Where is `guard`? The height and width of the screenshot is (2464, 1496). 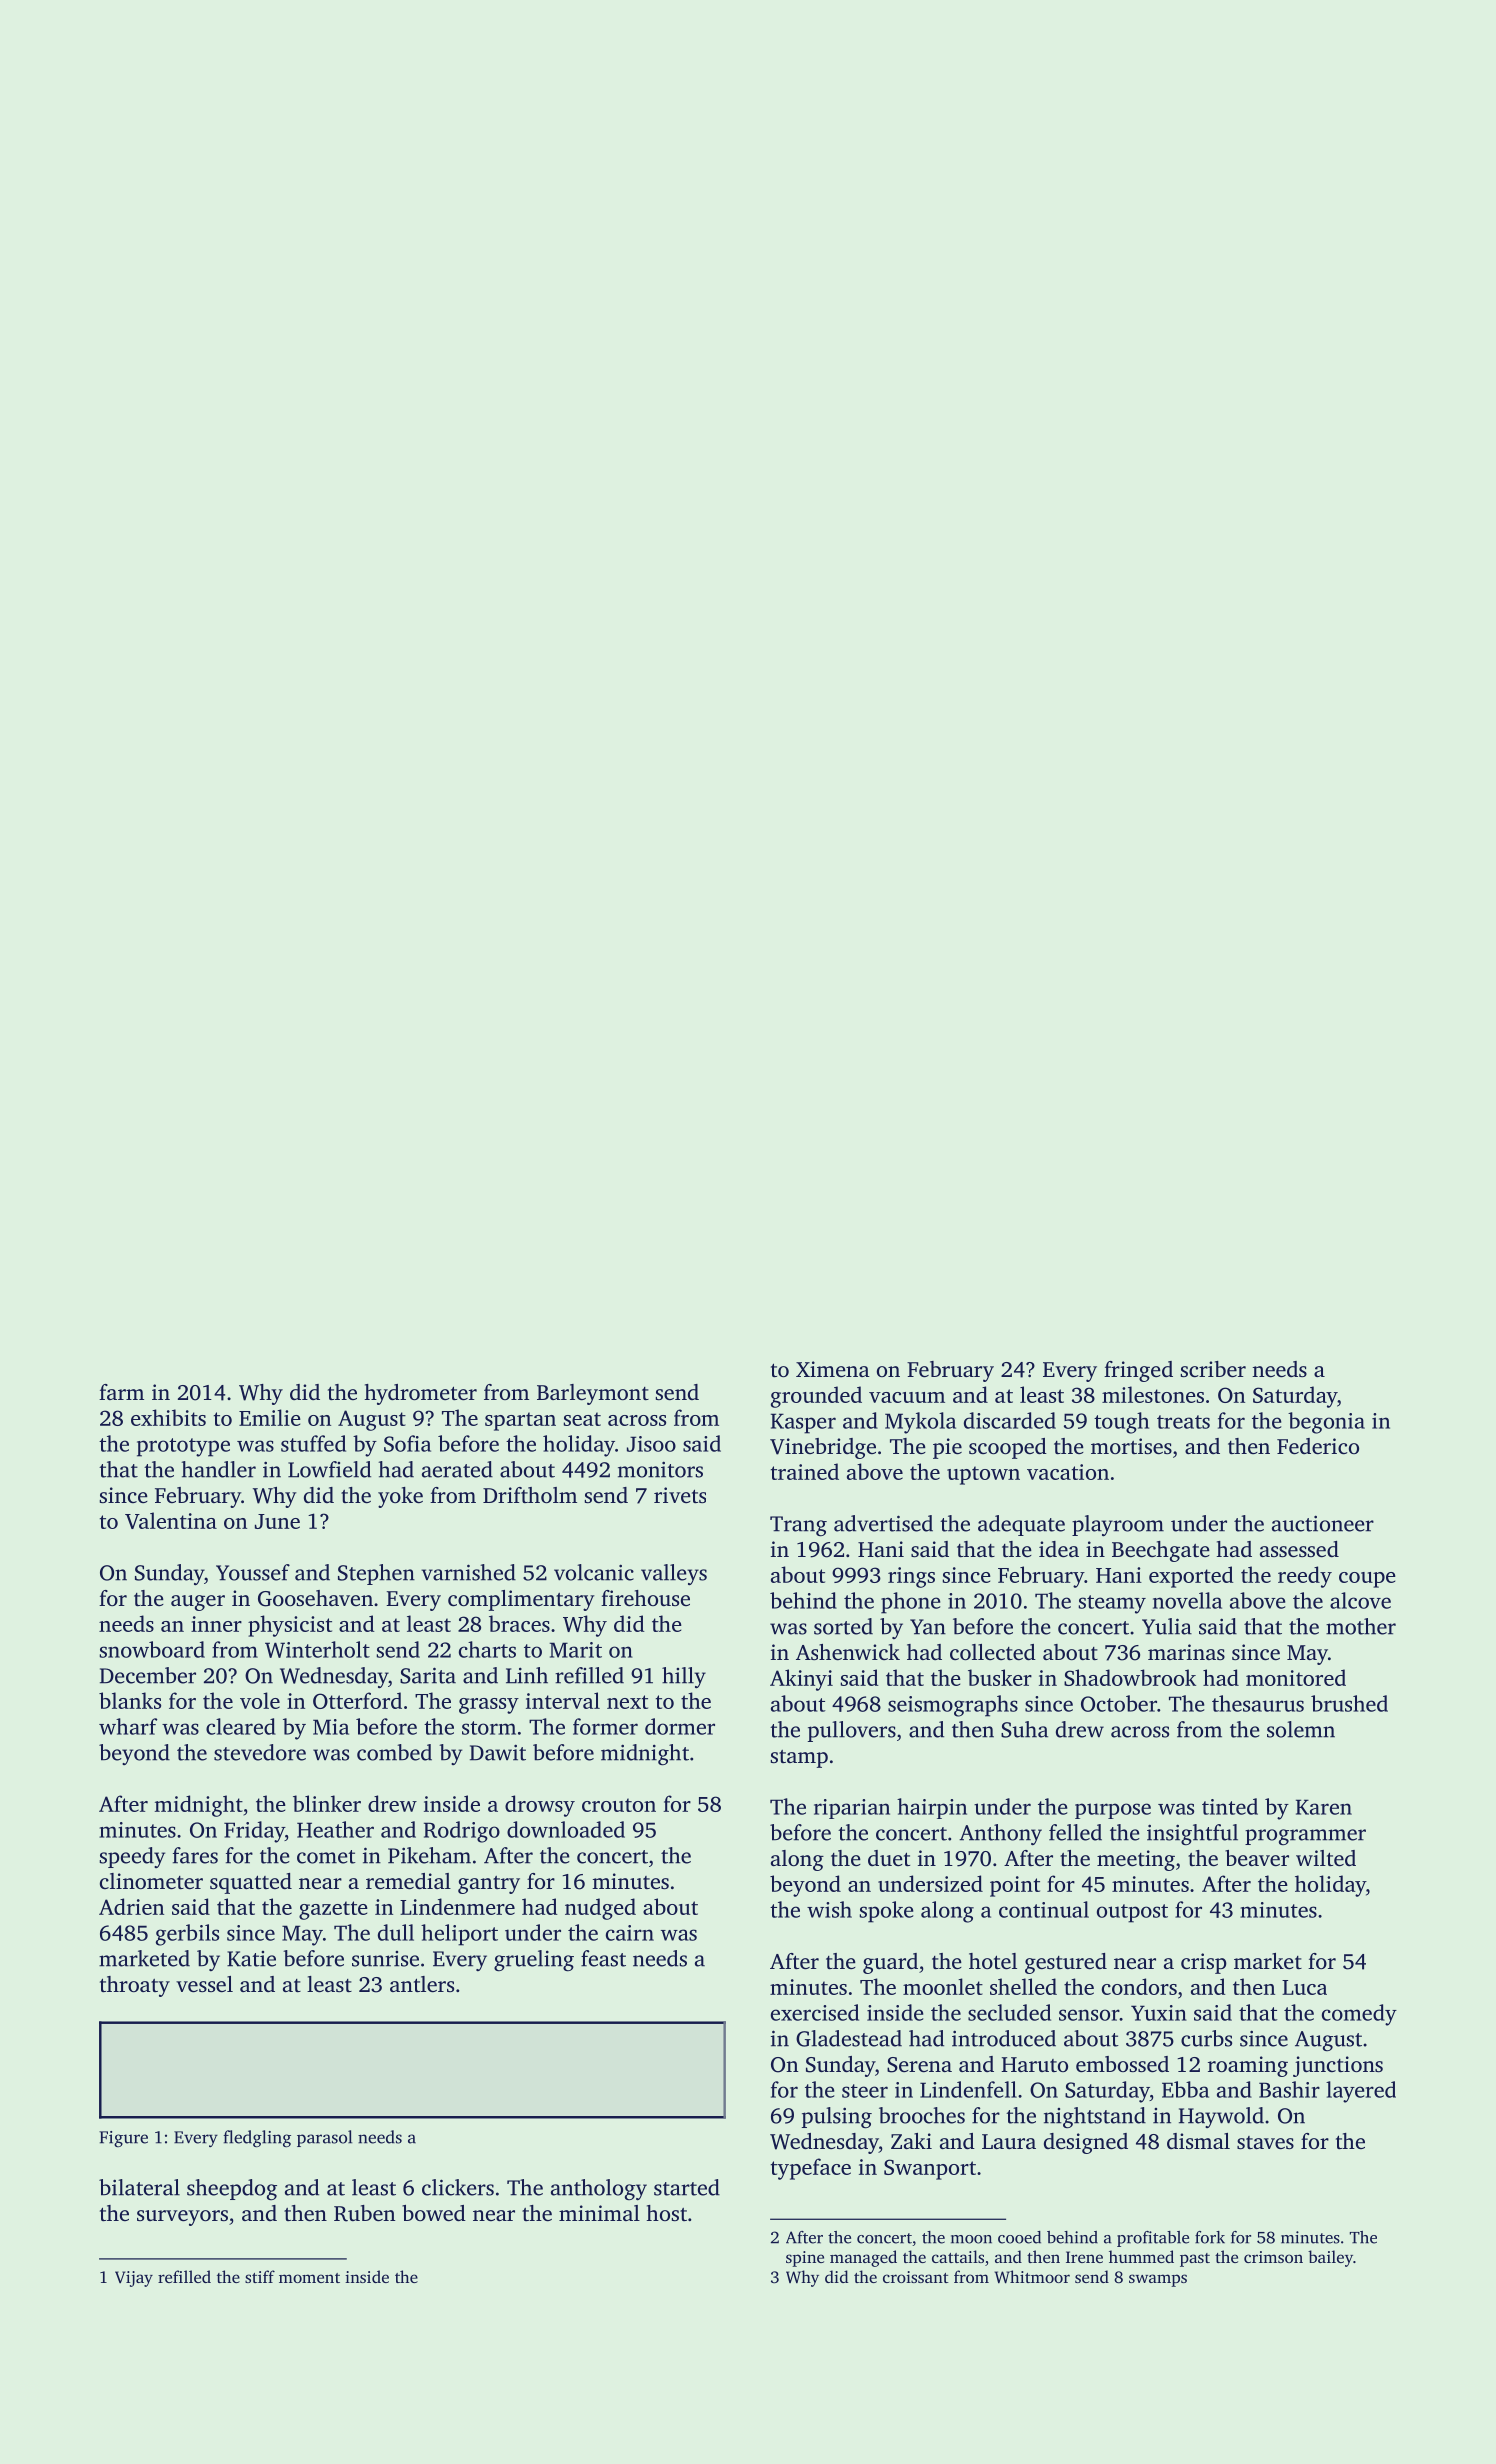
guard is located at coordinates (890, 1963).
